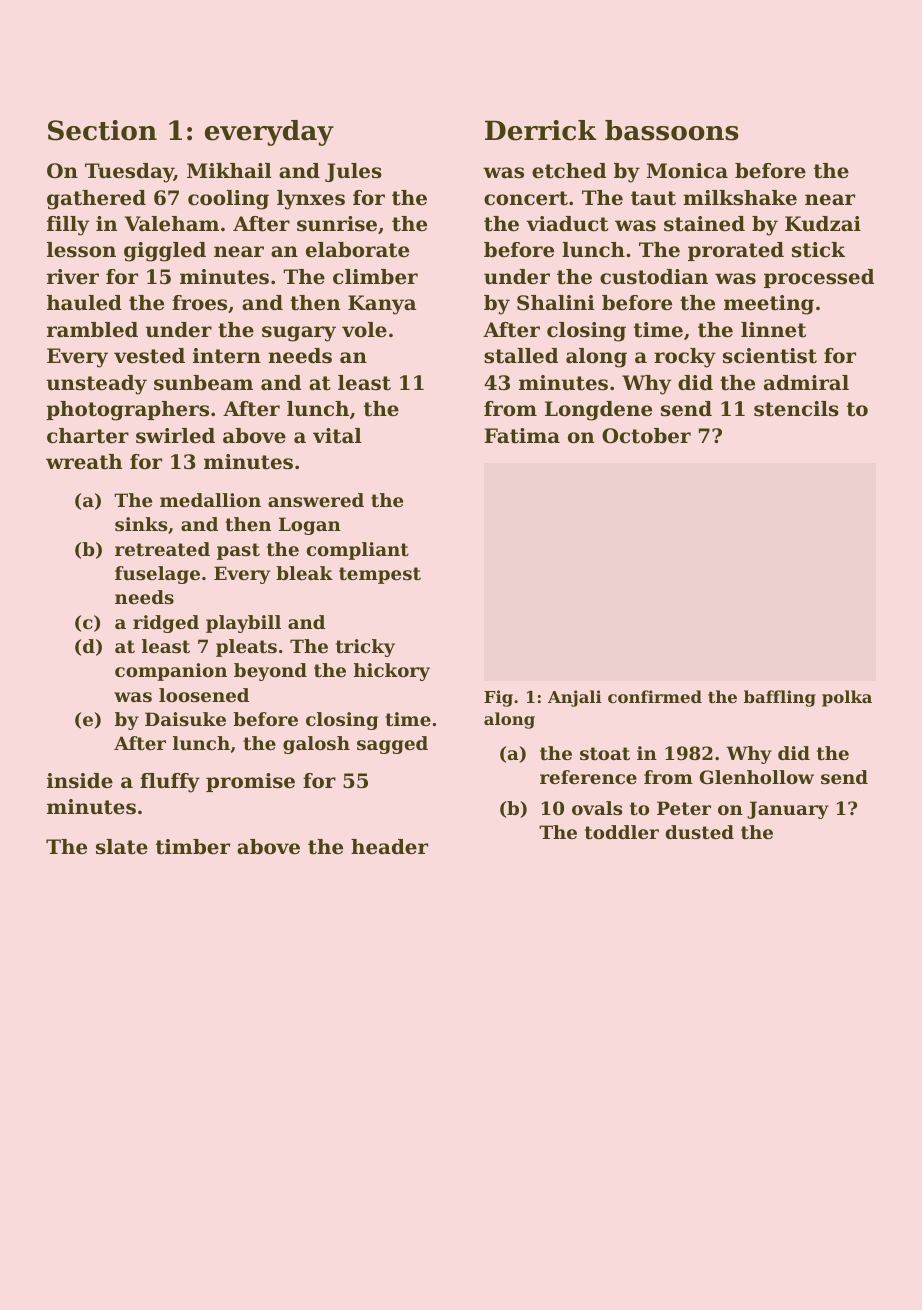 The height and width of the page is (1310, 922). What do you see at coordinates (157, 575) in the page?
I see `fuselage` at bounding box center [157, 575].
